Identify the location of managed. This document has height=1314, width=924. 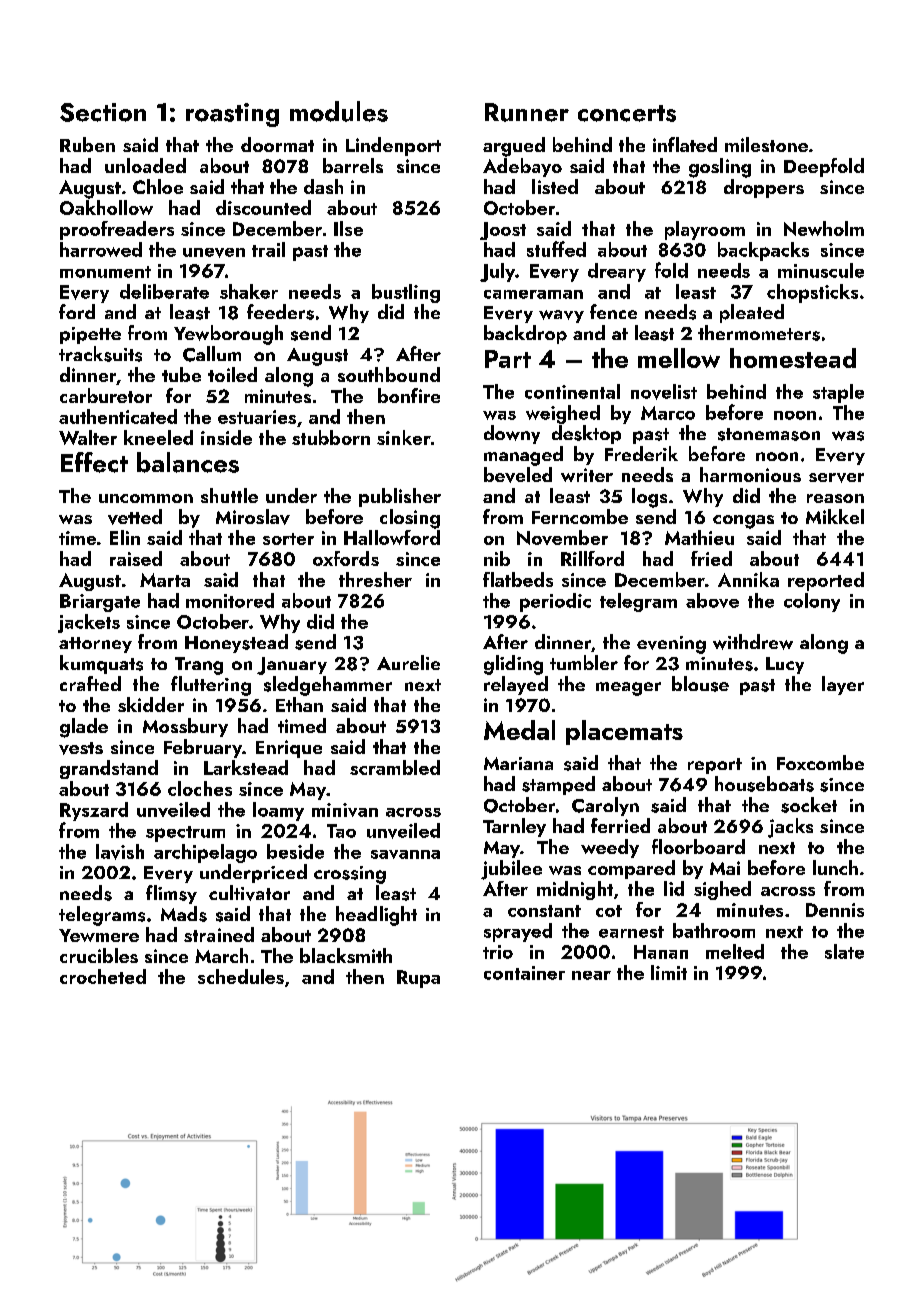
(523, 456).
